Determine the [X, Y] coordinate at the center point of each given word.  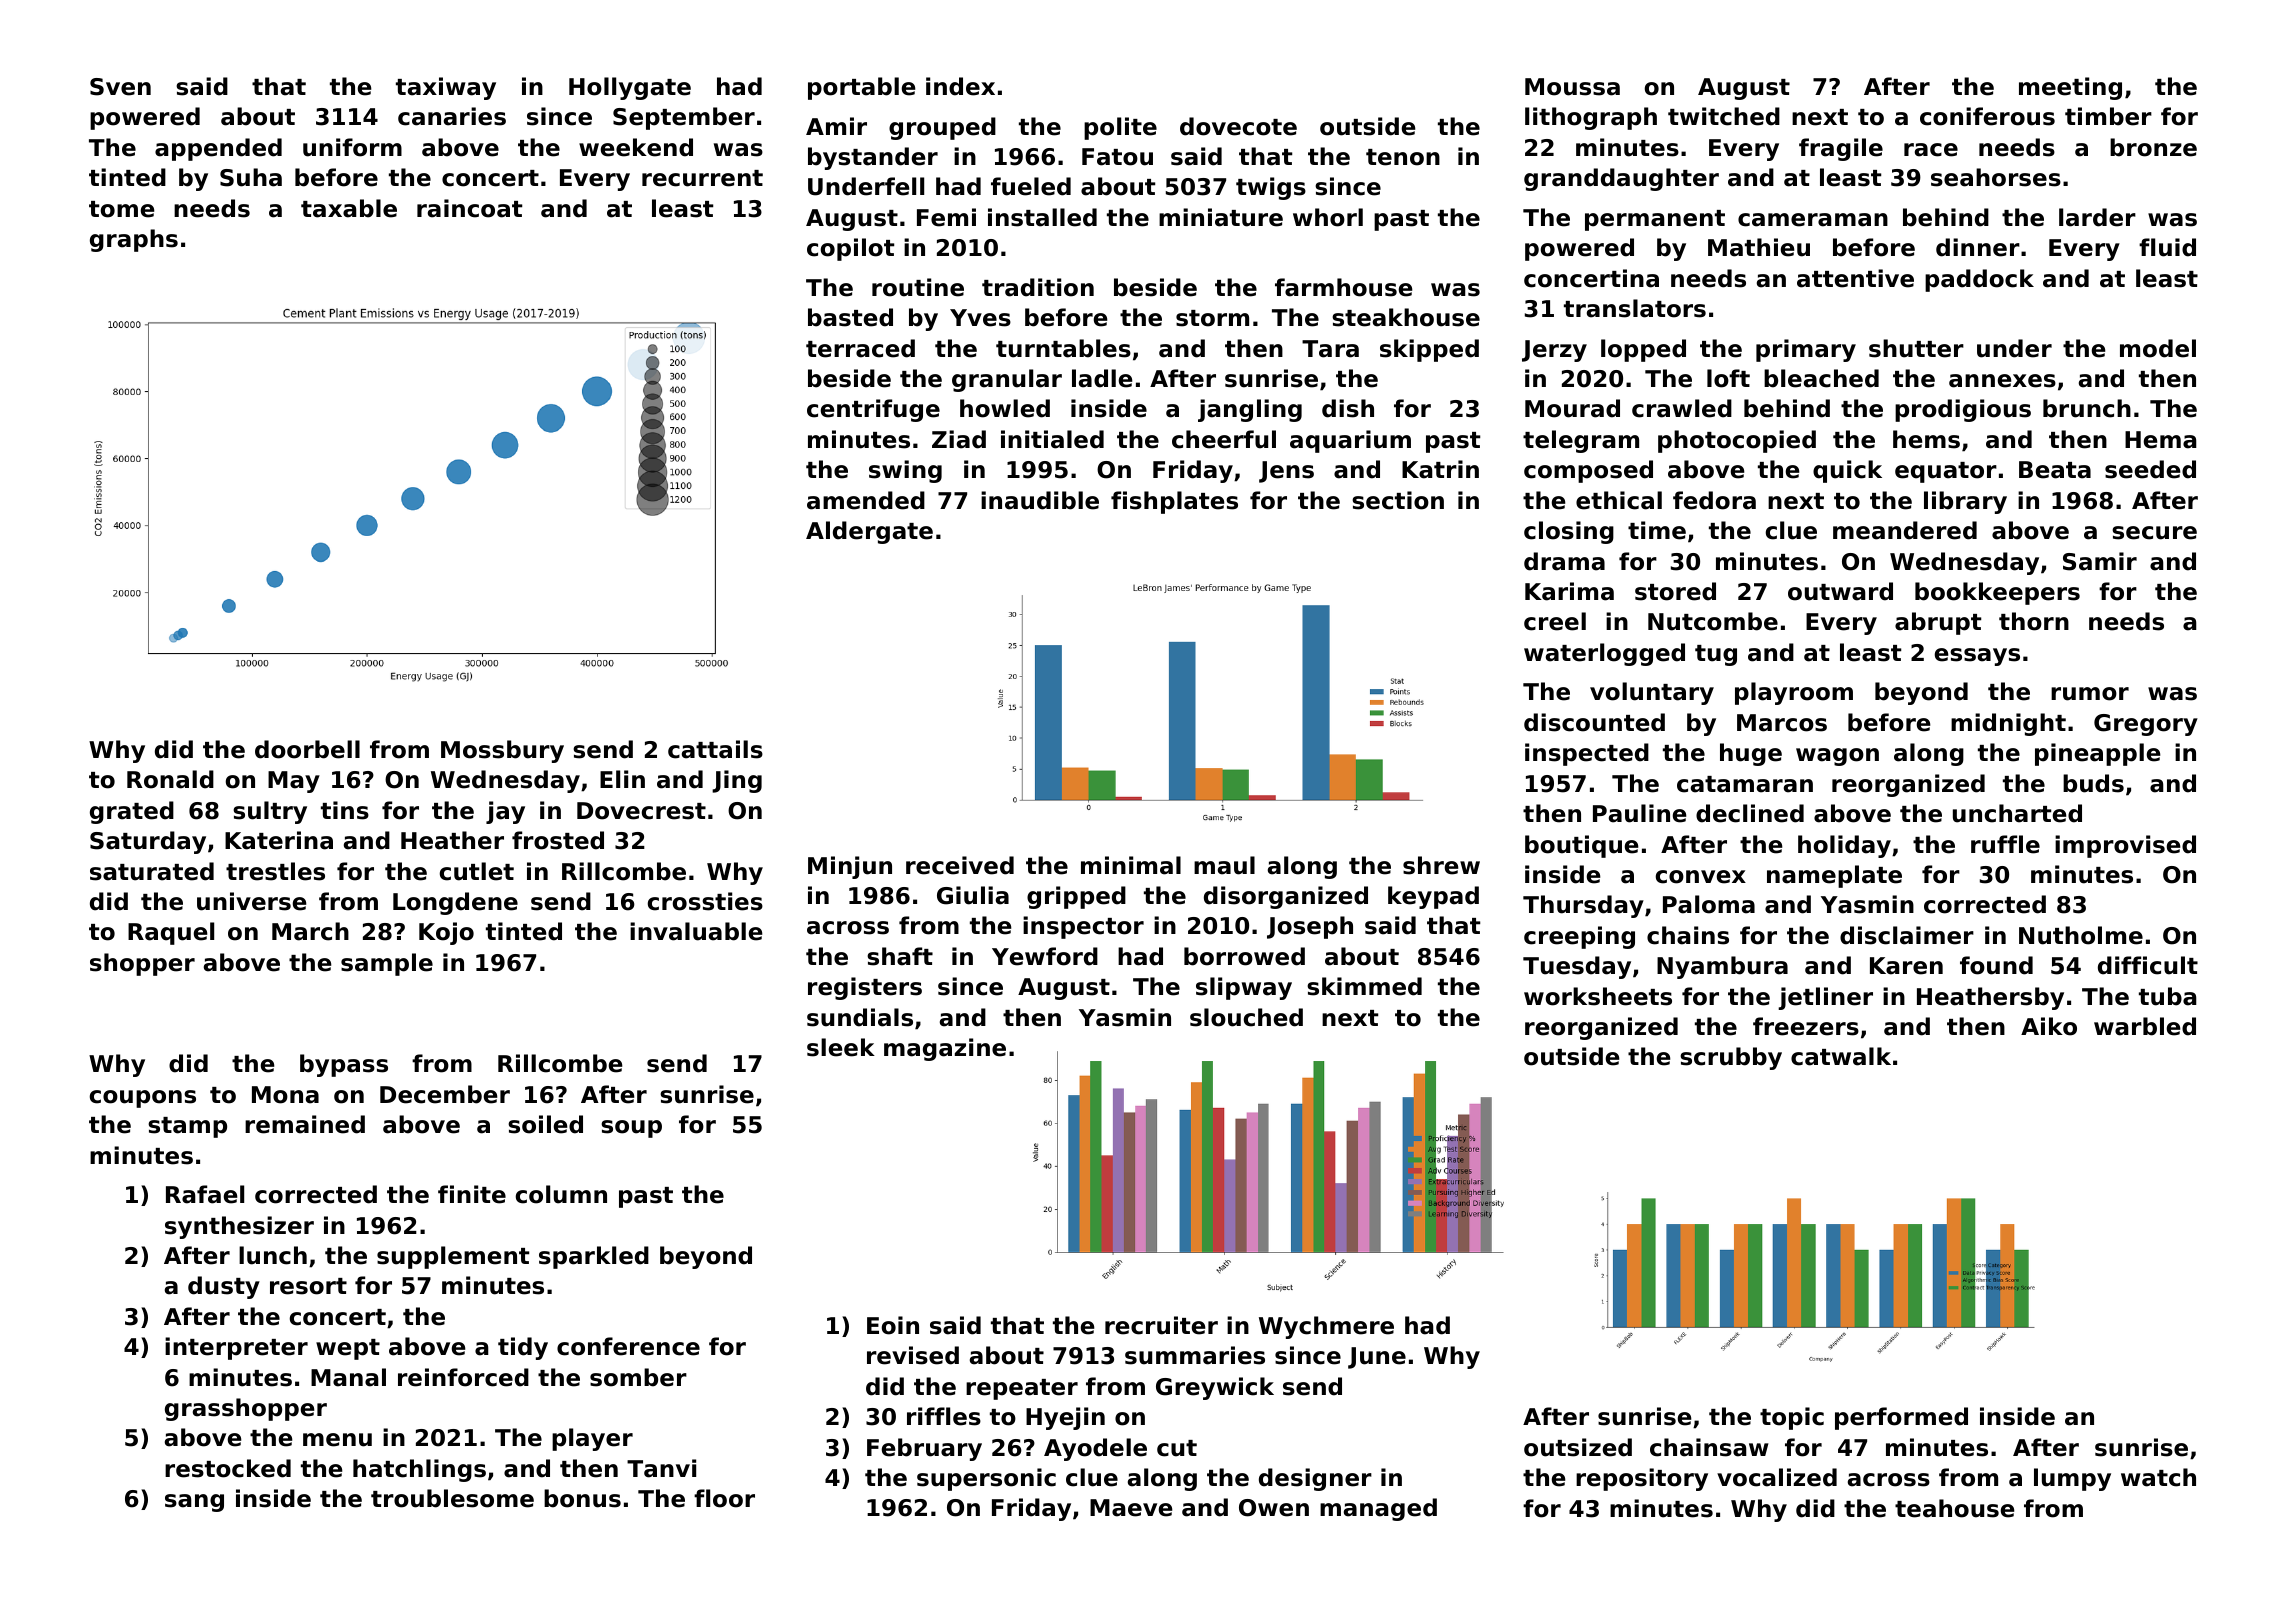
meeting [2070, 88]
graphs [134, 240]
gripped [1076, 897]
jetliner [1825, 998]
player [592, 1439]
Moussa [1572, 87]
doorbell [307, 749]
